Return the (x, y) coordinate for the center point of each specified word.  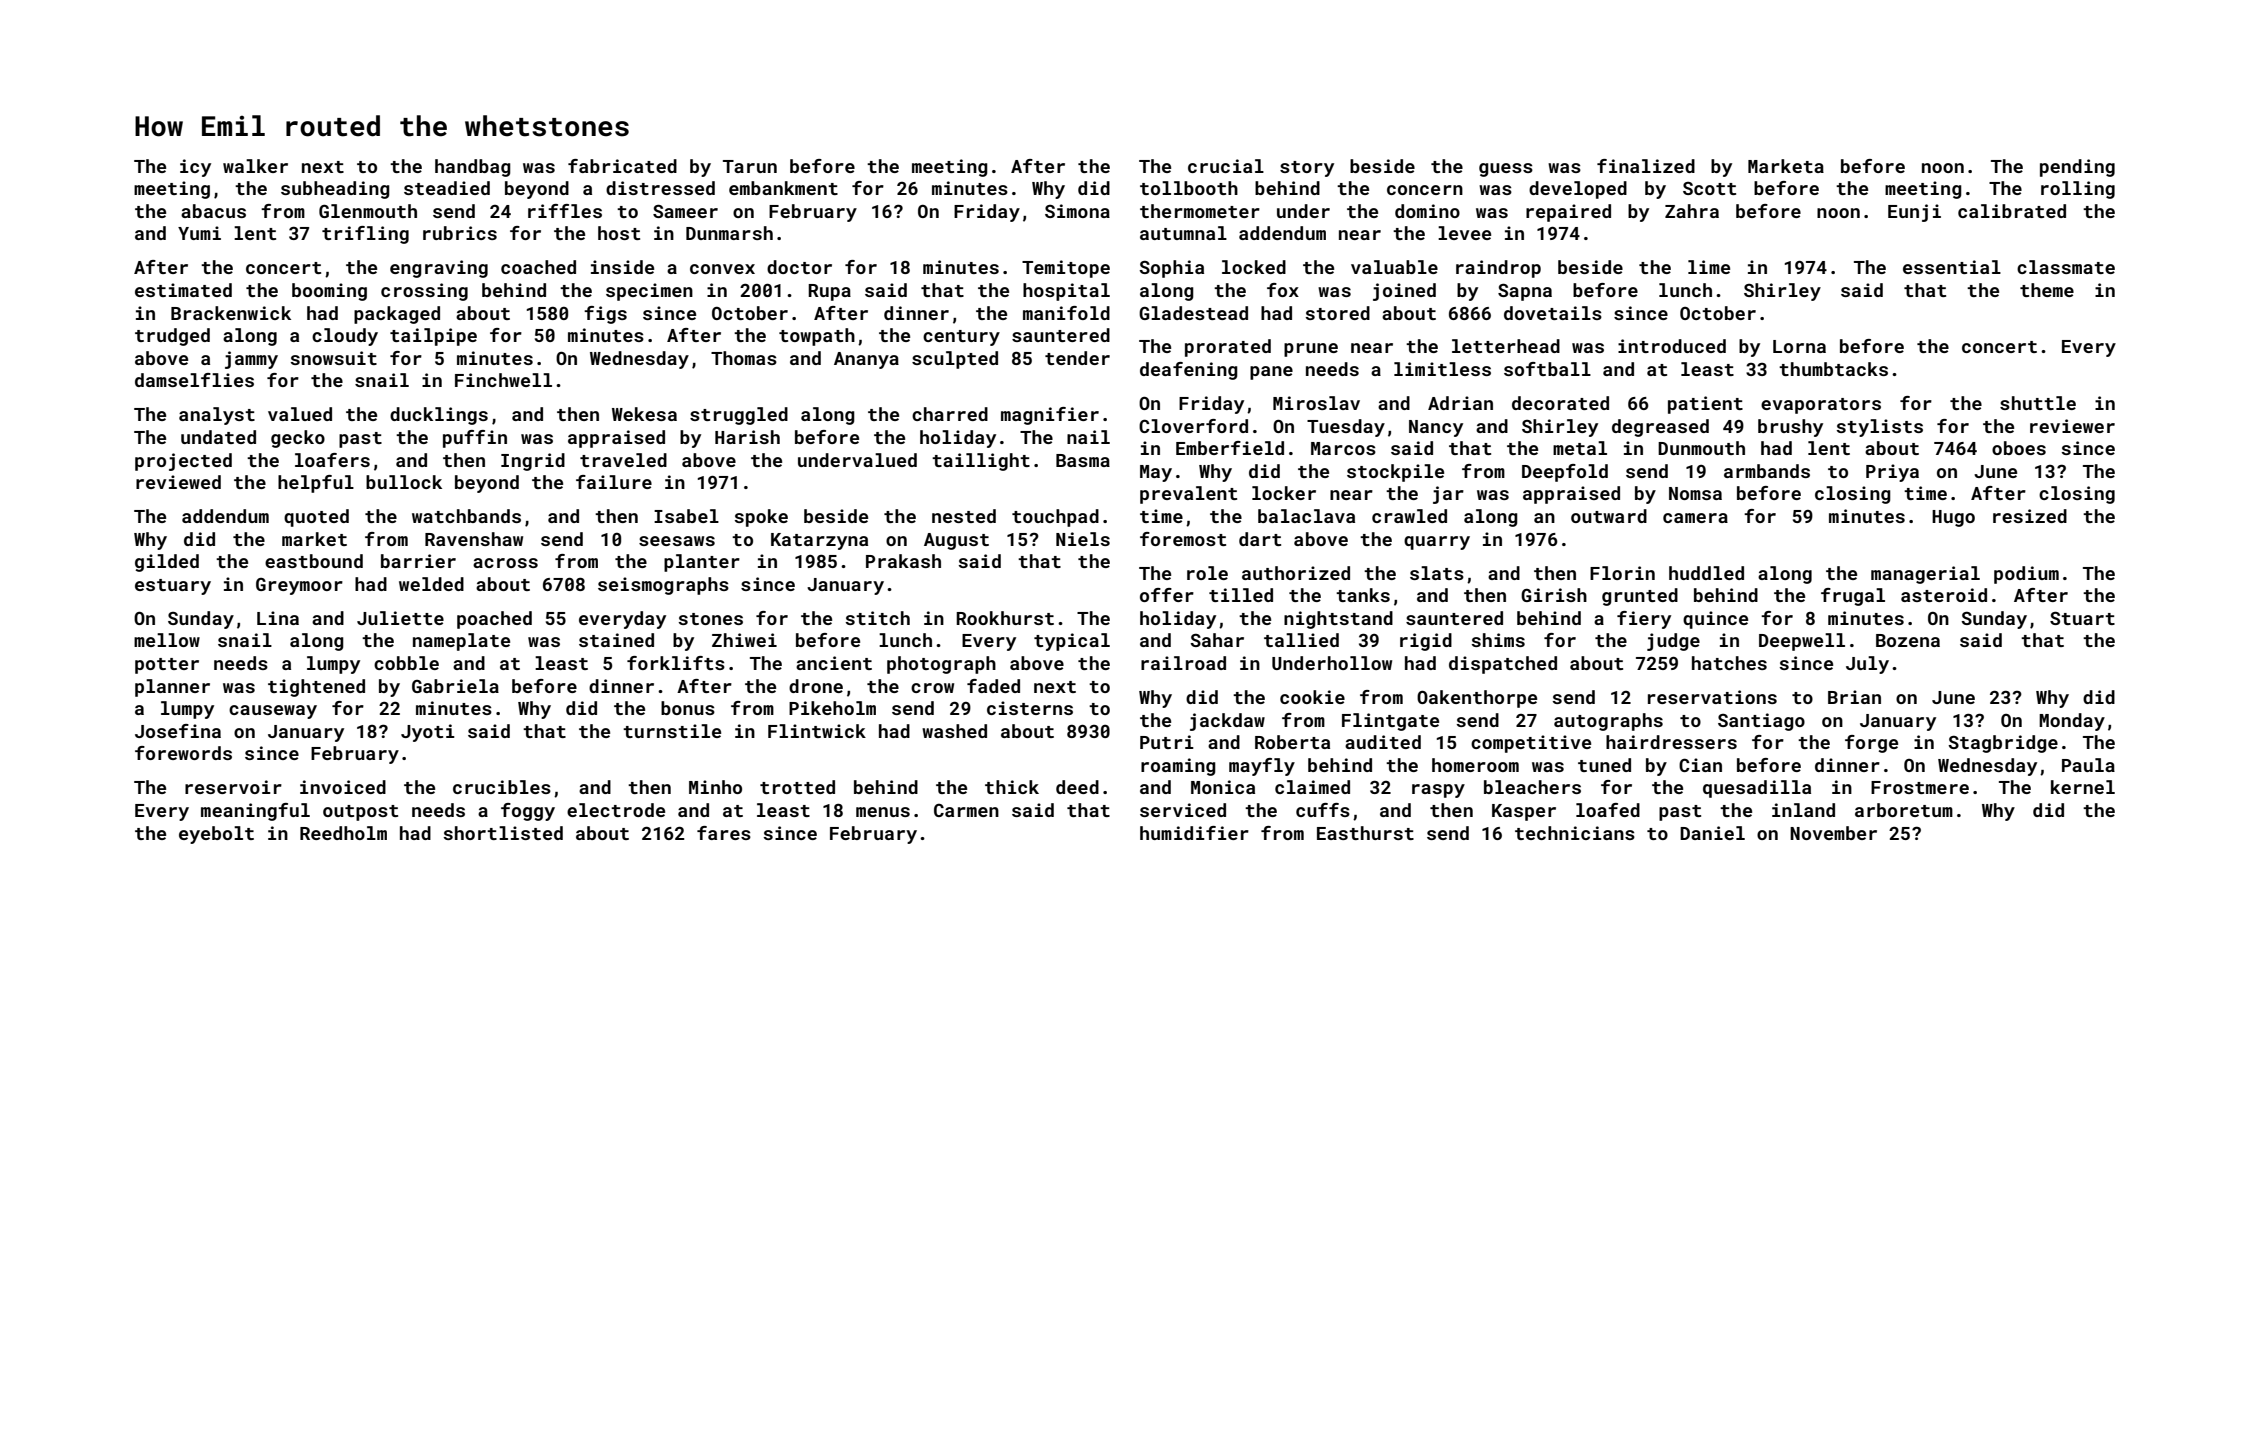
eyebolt (216, 835)
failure (614, 482)
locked (1254, 267)
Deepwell (1802, 642)
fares (724, 833)
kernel (2083, 787)
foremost (1183, 539)
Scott (1709, 188)
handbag (473, 168)
